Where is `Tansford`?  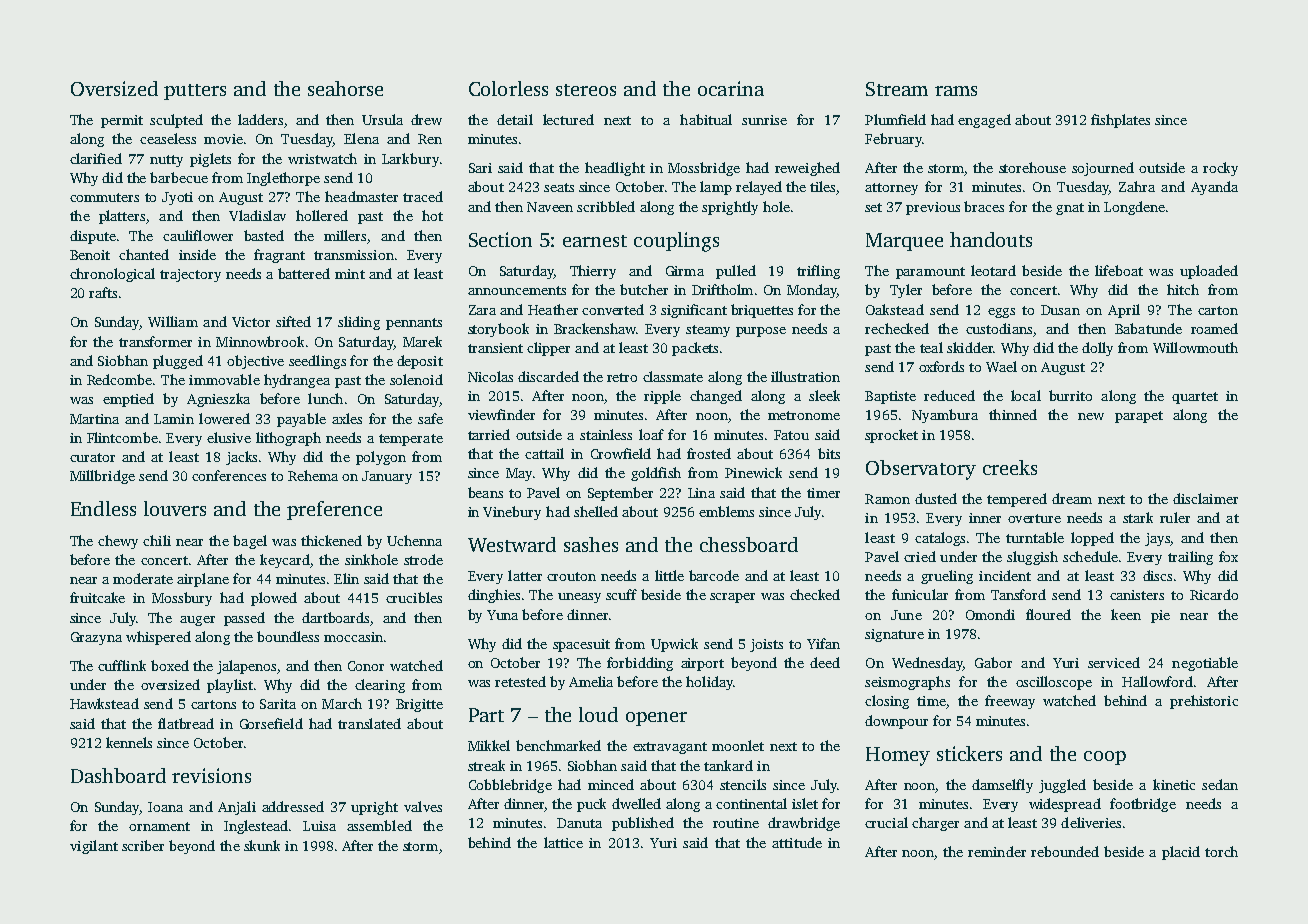 Tansford is located at coordinates (1018, 594).
